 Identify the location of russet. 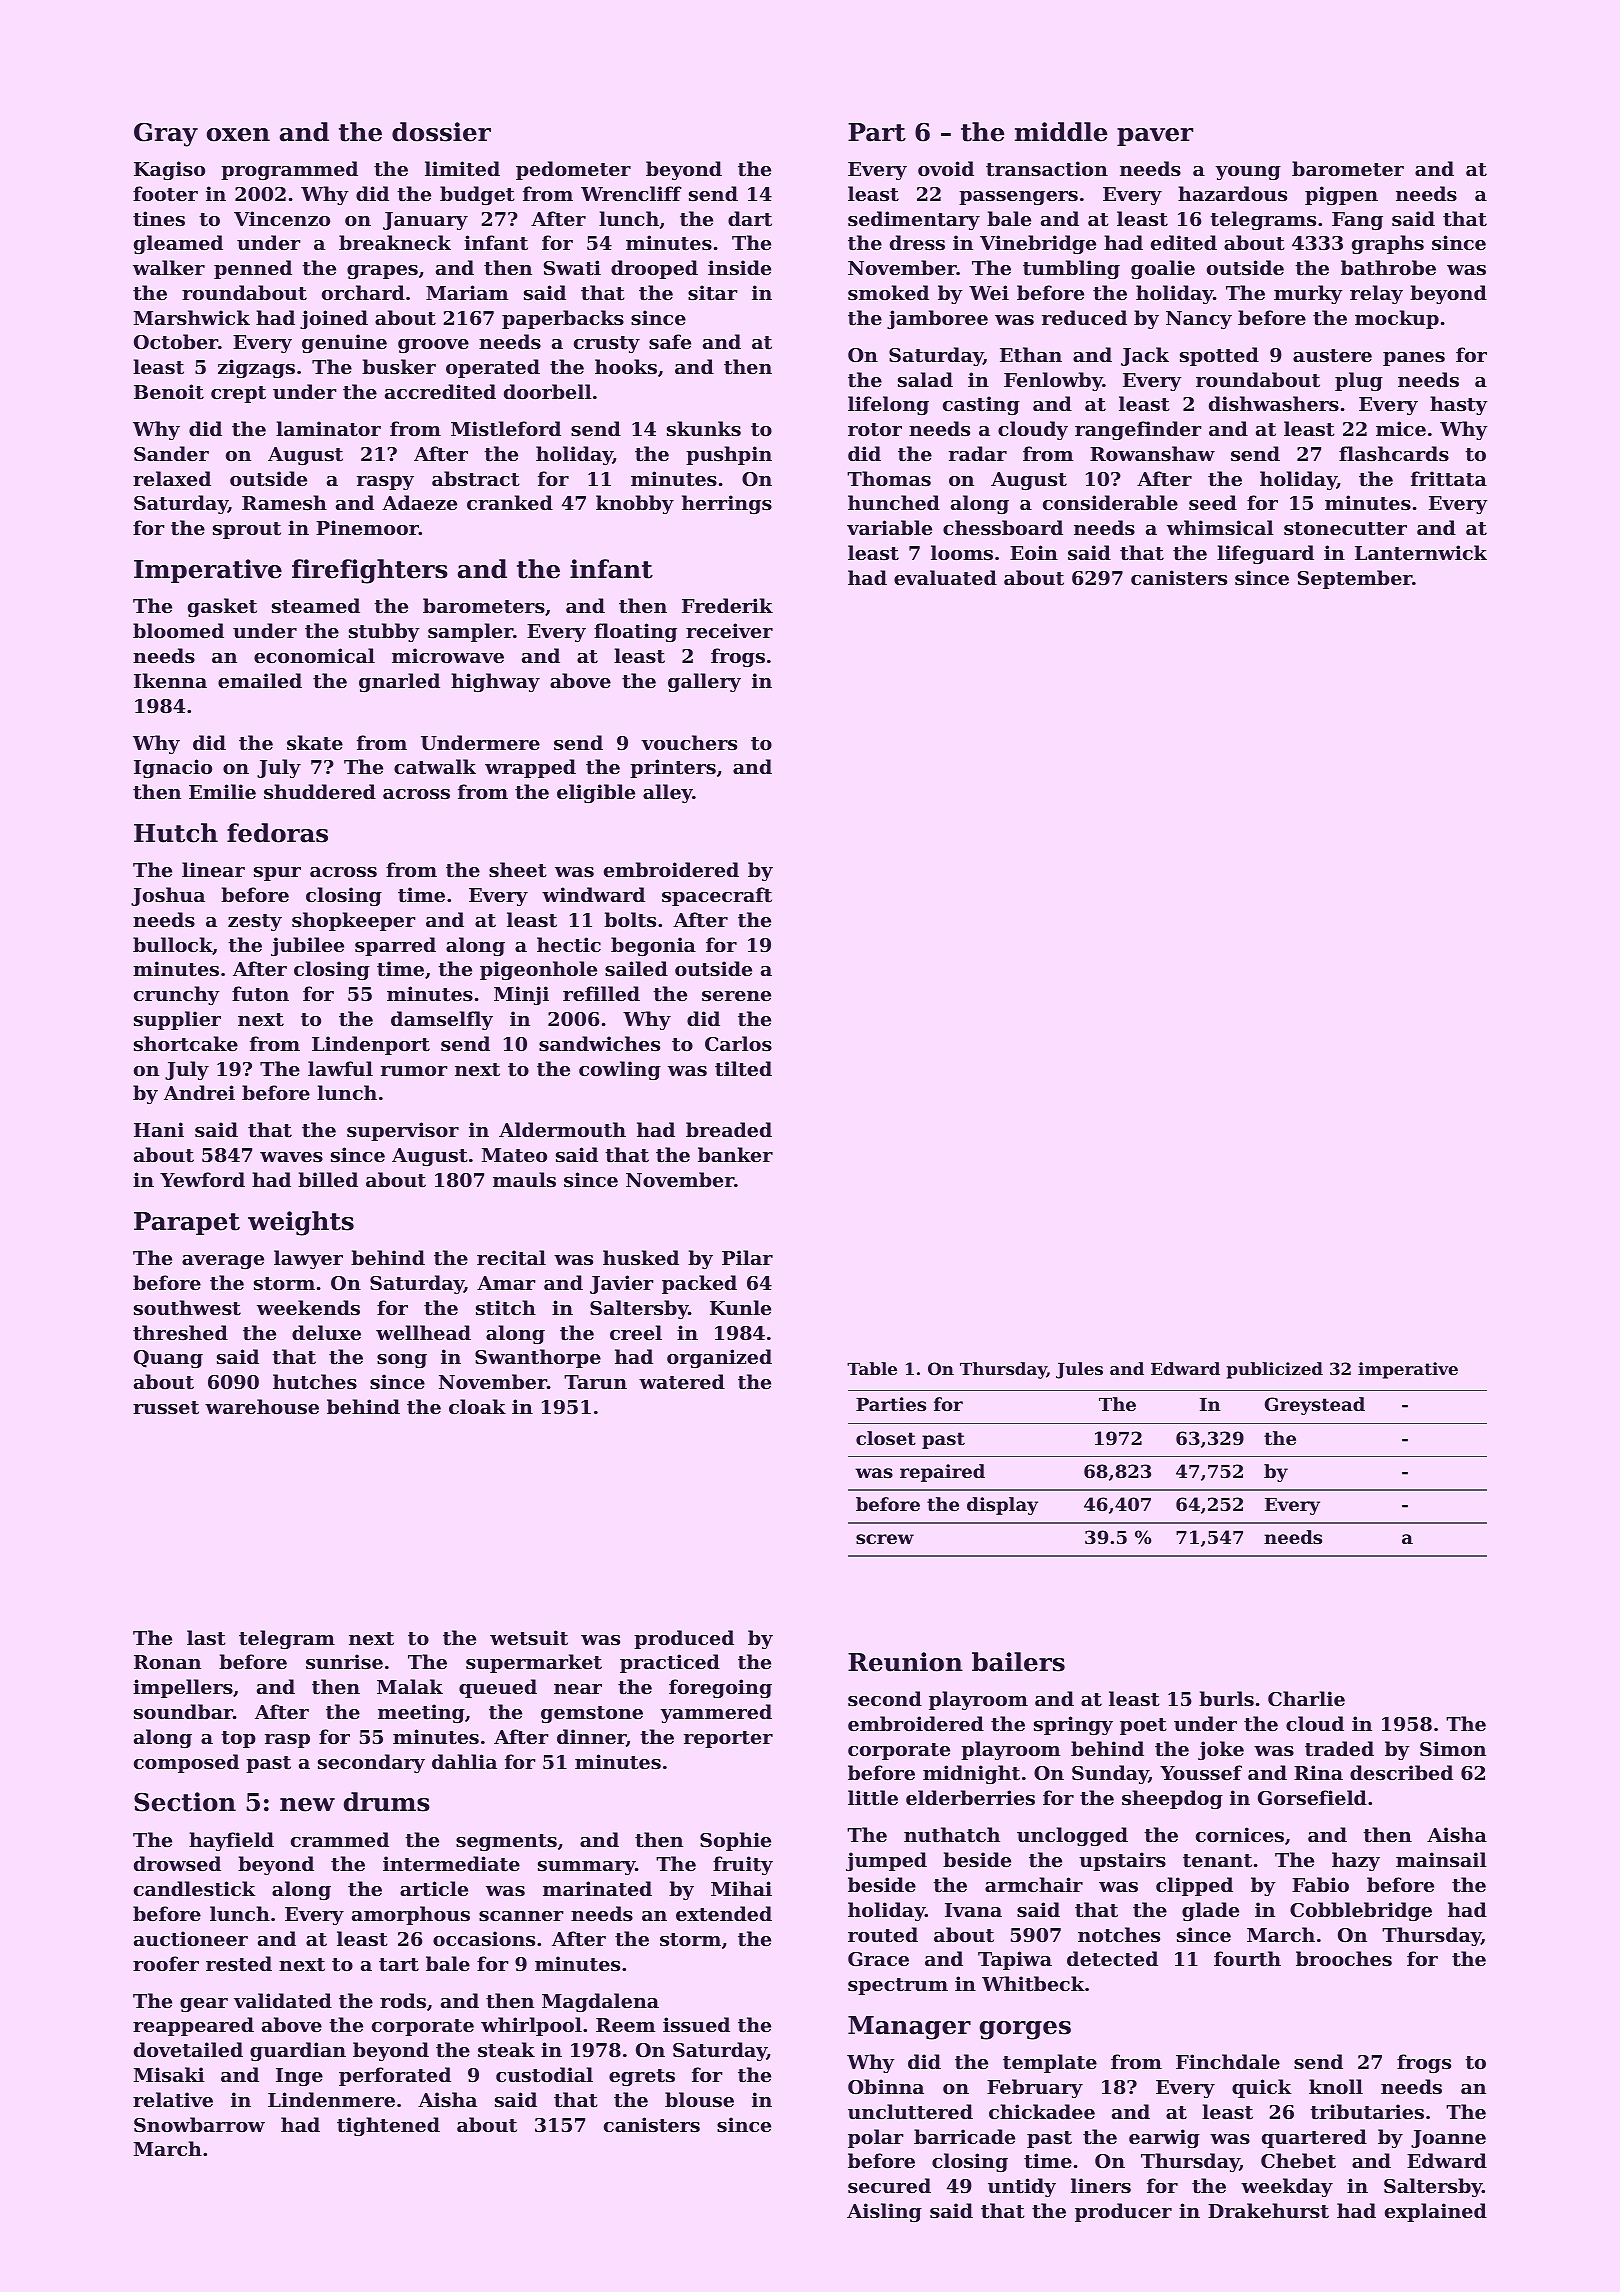
(166, 1408).
